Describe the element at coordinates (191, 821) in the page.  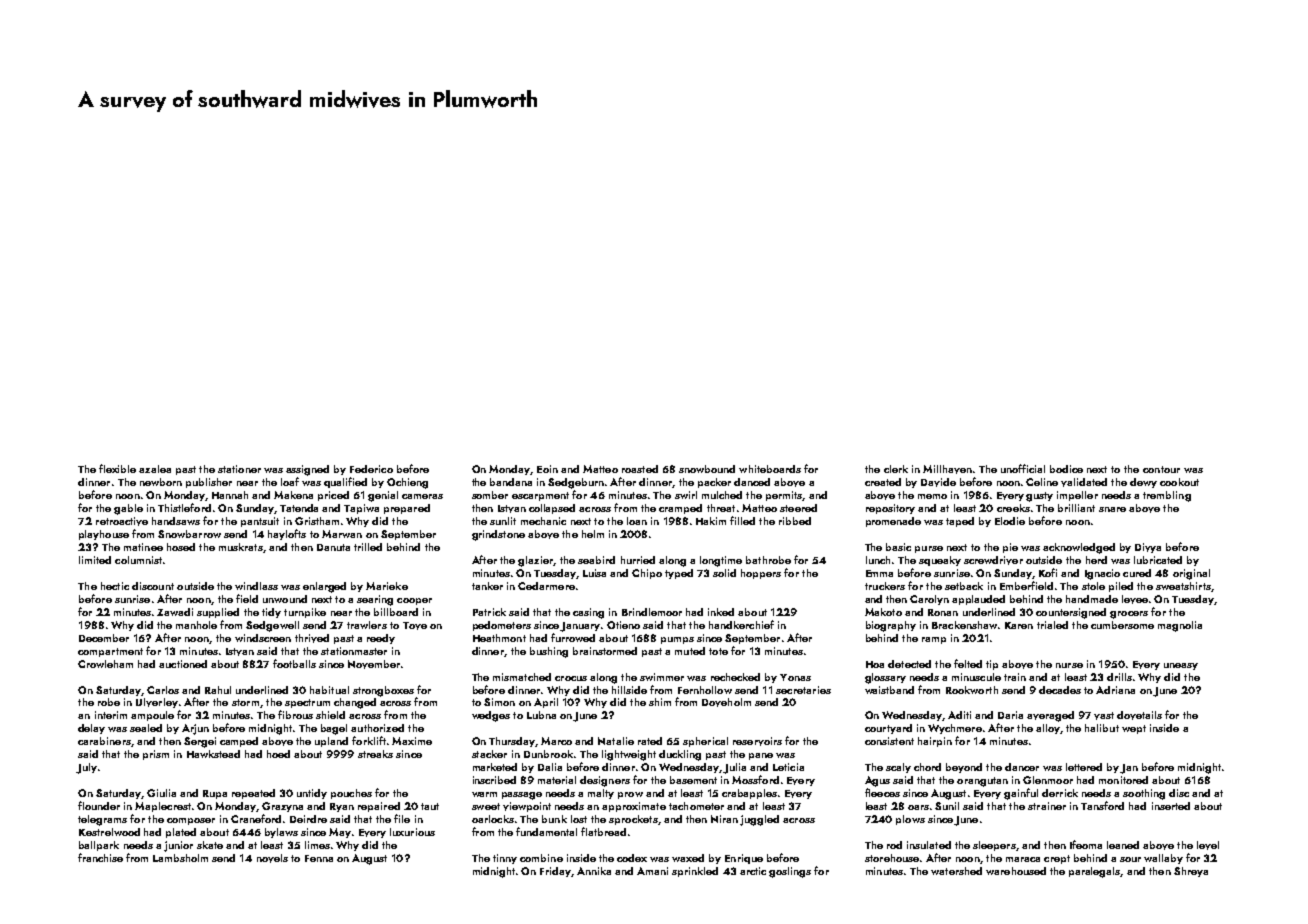
I see `composer` at that location.
